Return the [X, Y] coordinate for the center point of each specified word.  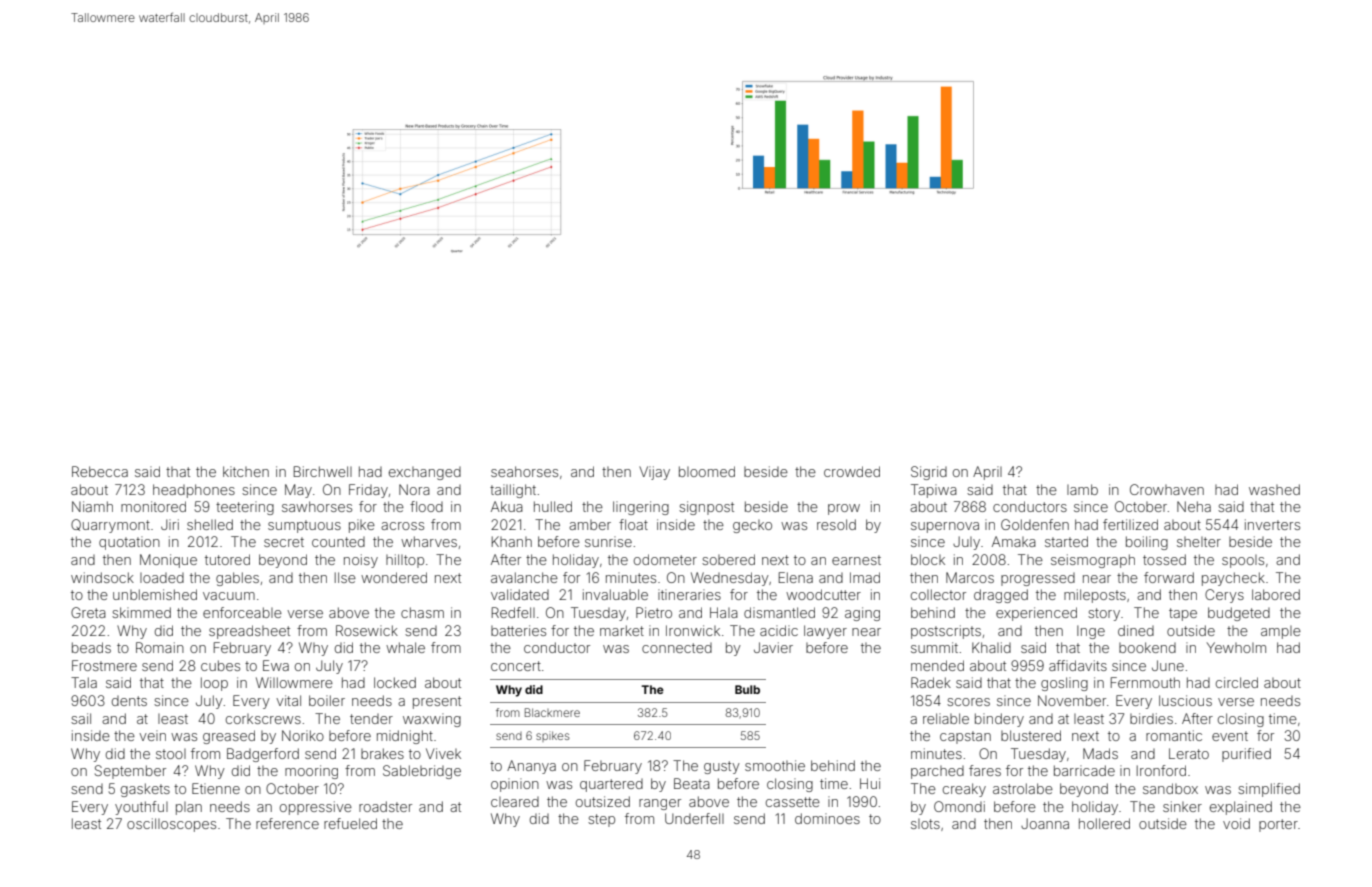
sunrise [608, 541]
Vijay [654, 473]
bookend [1147, 647]
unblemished [155, 594]
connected [677, 648]
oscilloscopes [171, 825]
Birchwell [323, 471]
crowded [852, 471]
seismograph [1093, 561]
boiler [327, 700]
